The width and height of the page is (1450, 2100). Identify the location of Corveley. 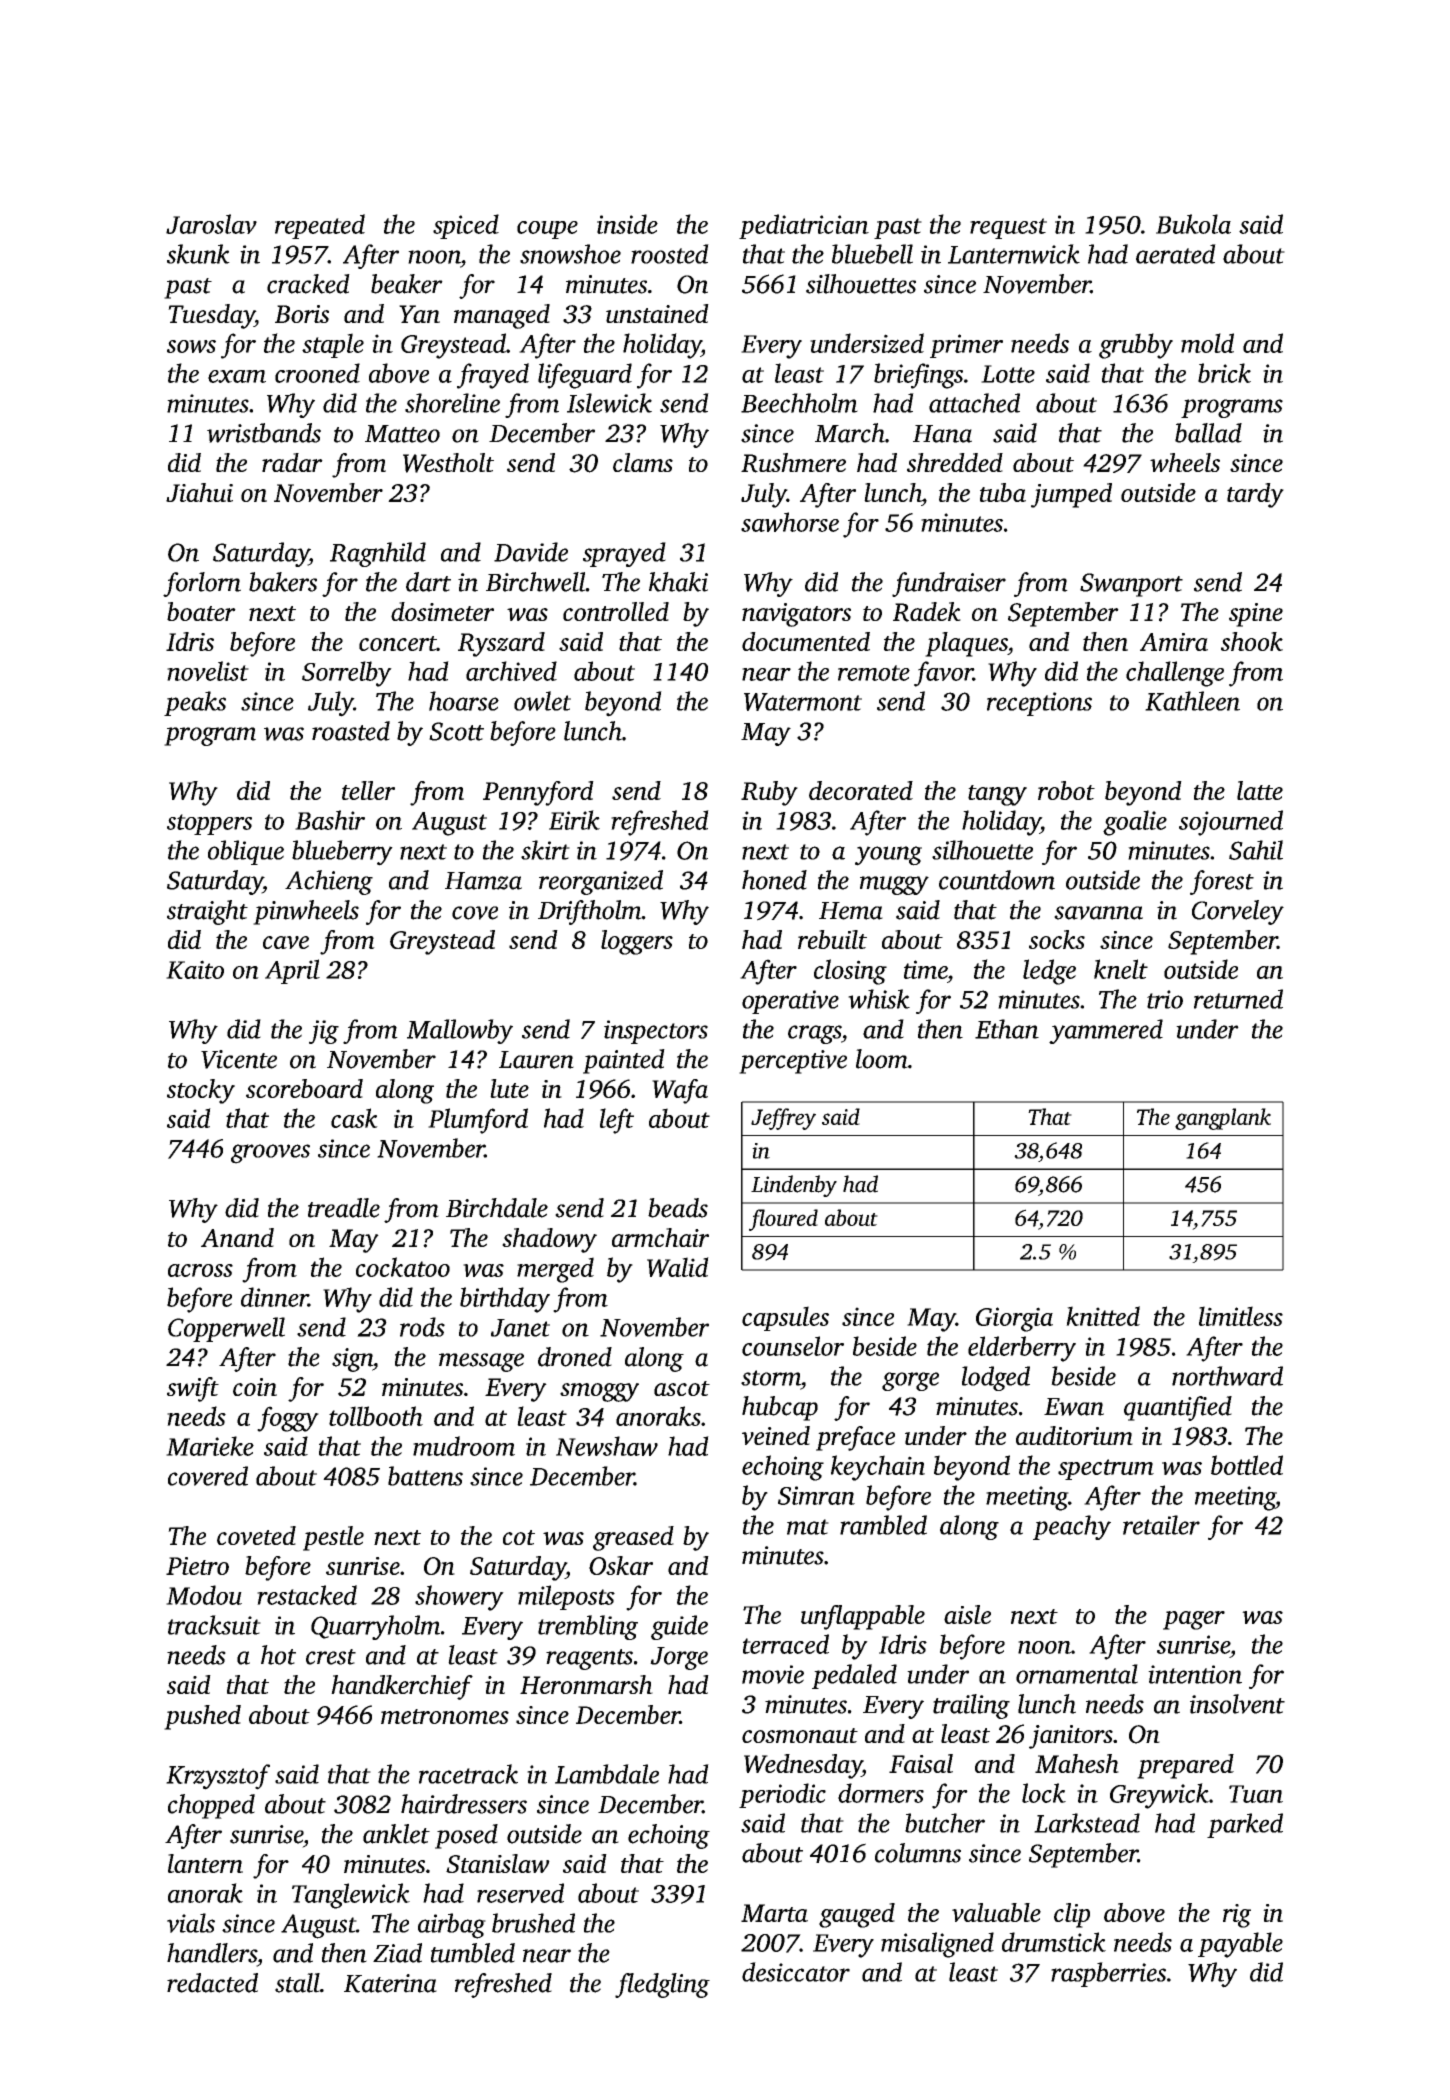
(1238, 912).
